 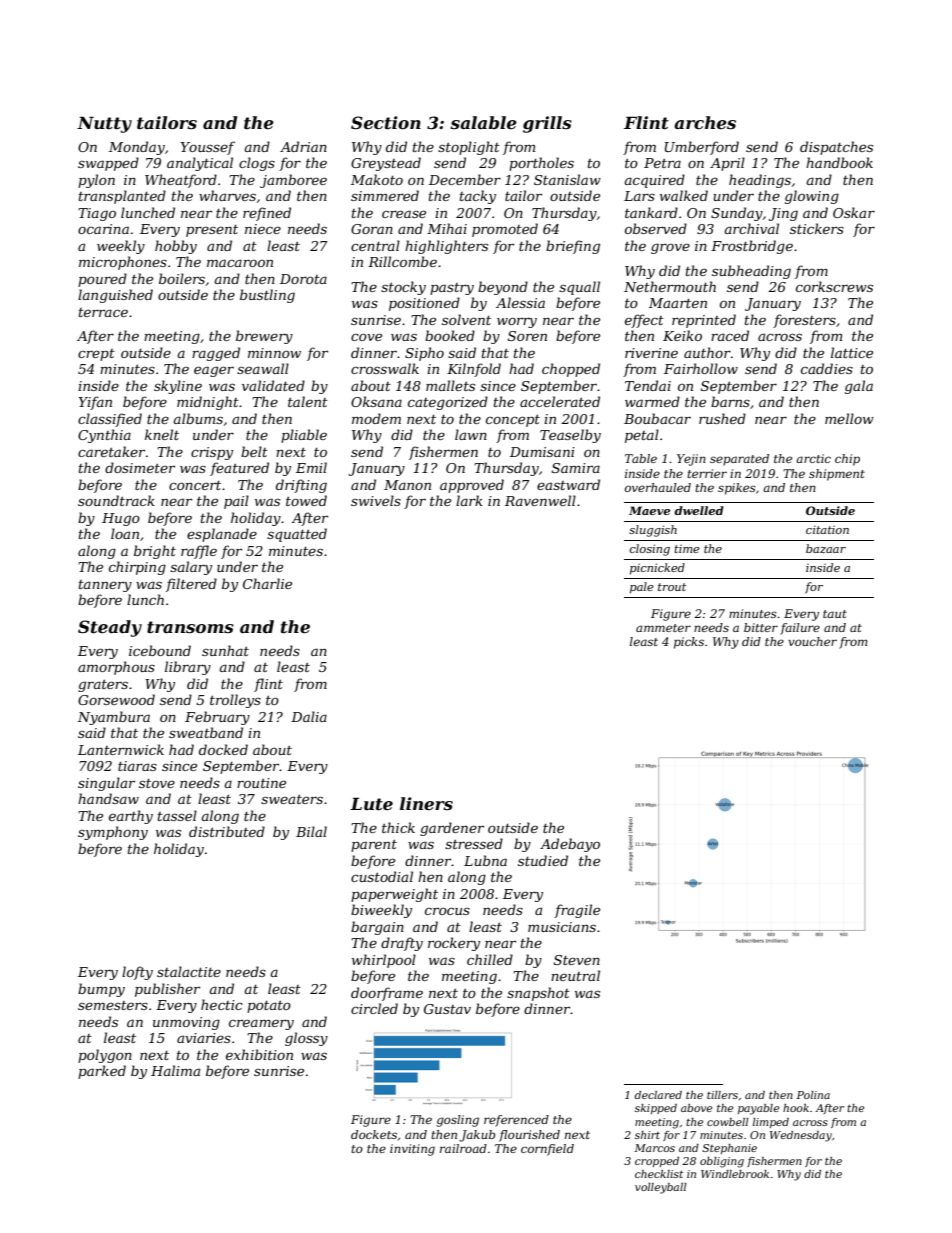 I want to click on parked, so click(x=102, y=1072).
